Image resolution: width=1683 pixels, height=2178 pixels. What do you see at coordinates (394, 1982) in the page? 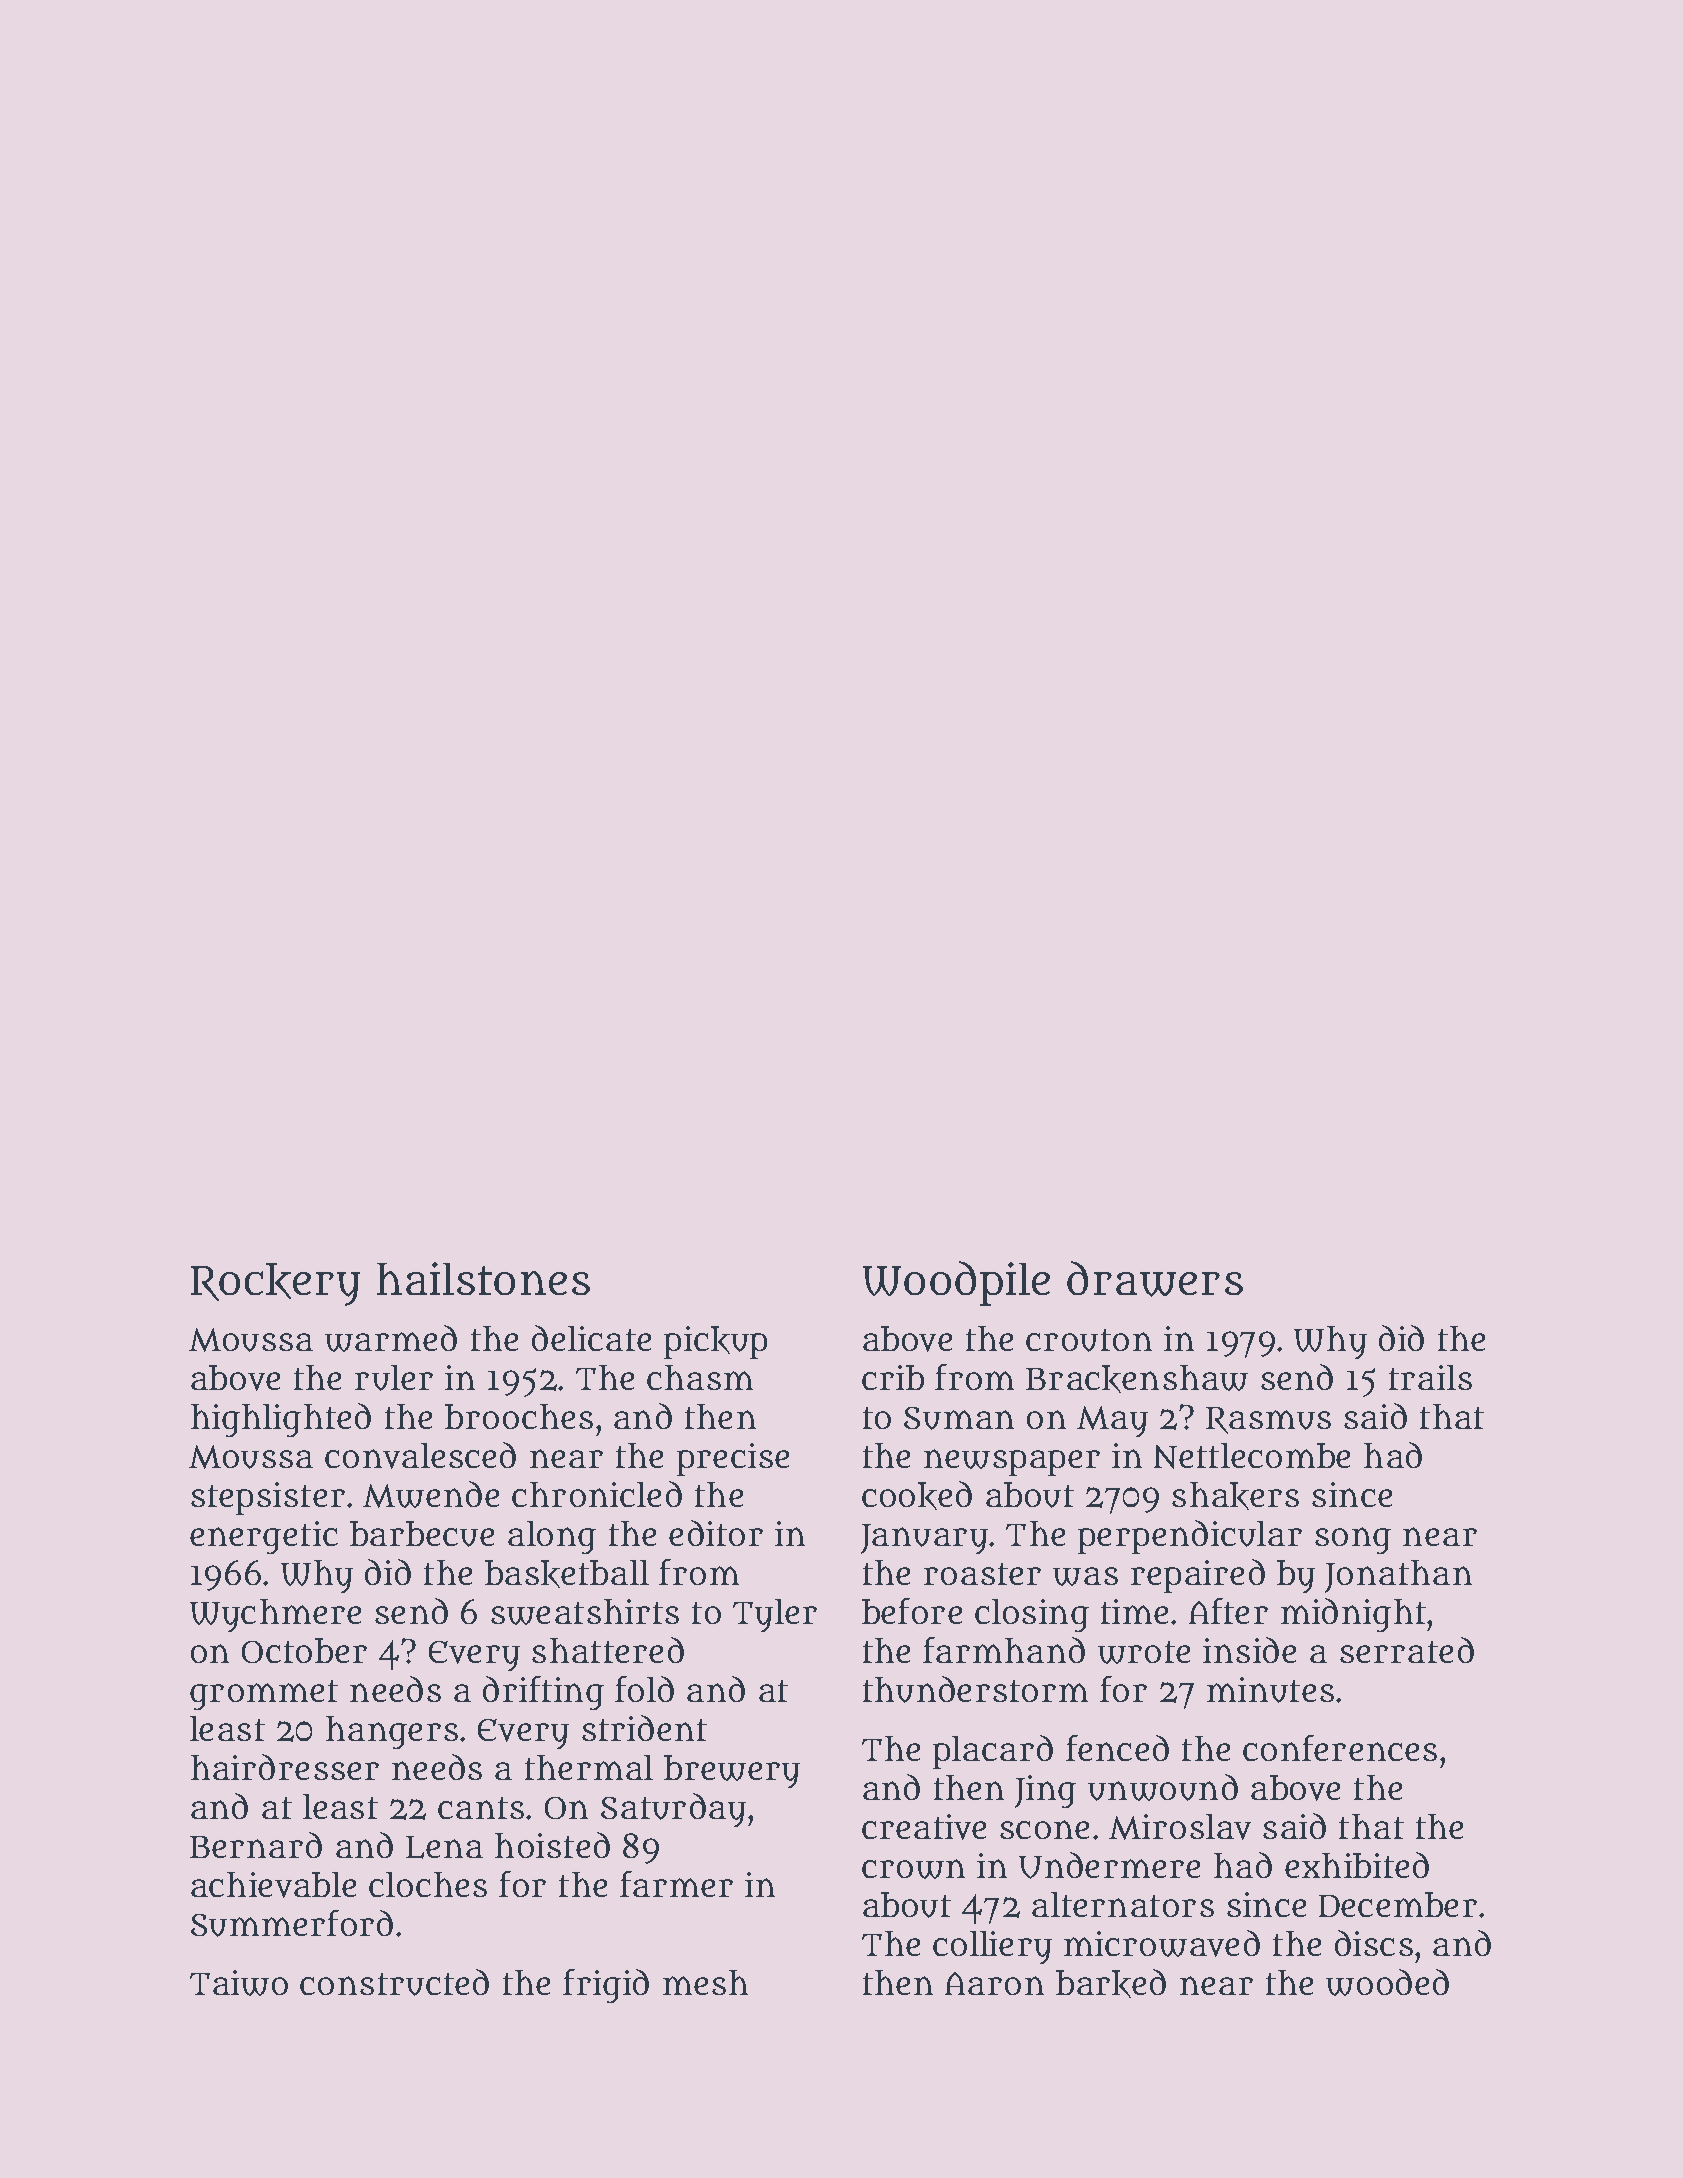
I see `constructed` at bounding box center [394, 1982].
